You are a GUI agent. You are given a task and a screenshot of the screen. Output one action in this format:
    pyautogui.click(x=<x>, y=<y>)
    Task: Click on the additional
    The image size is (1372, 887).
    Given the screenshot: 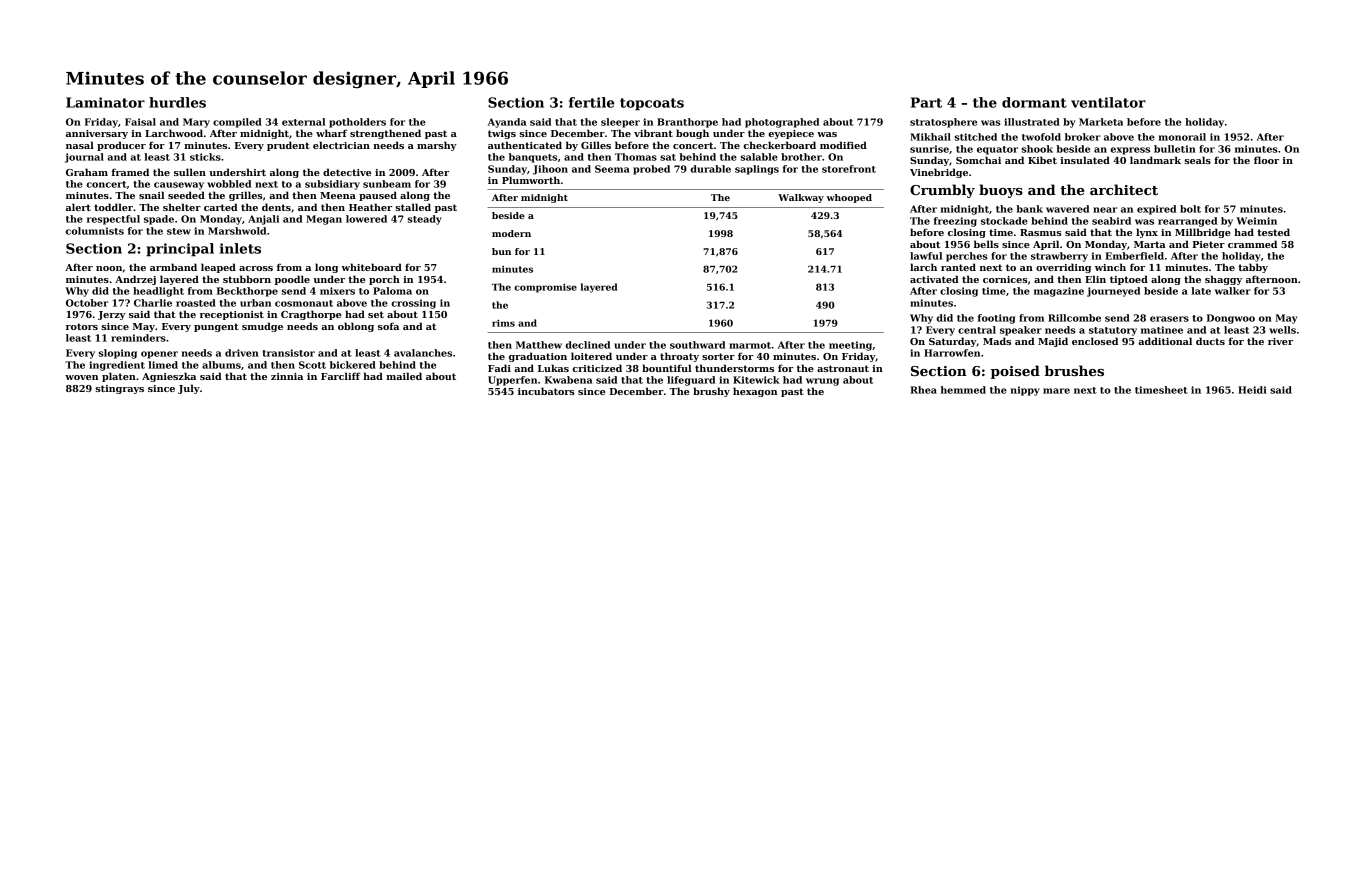 What is the action you would take?
    pyautogui.click(x=1165, y=341)
